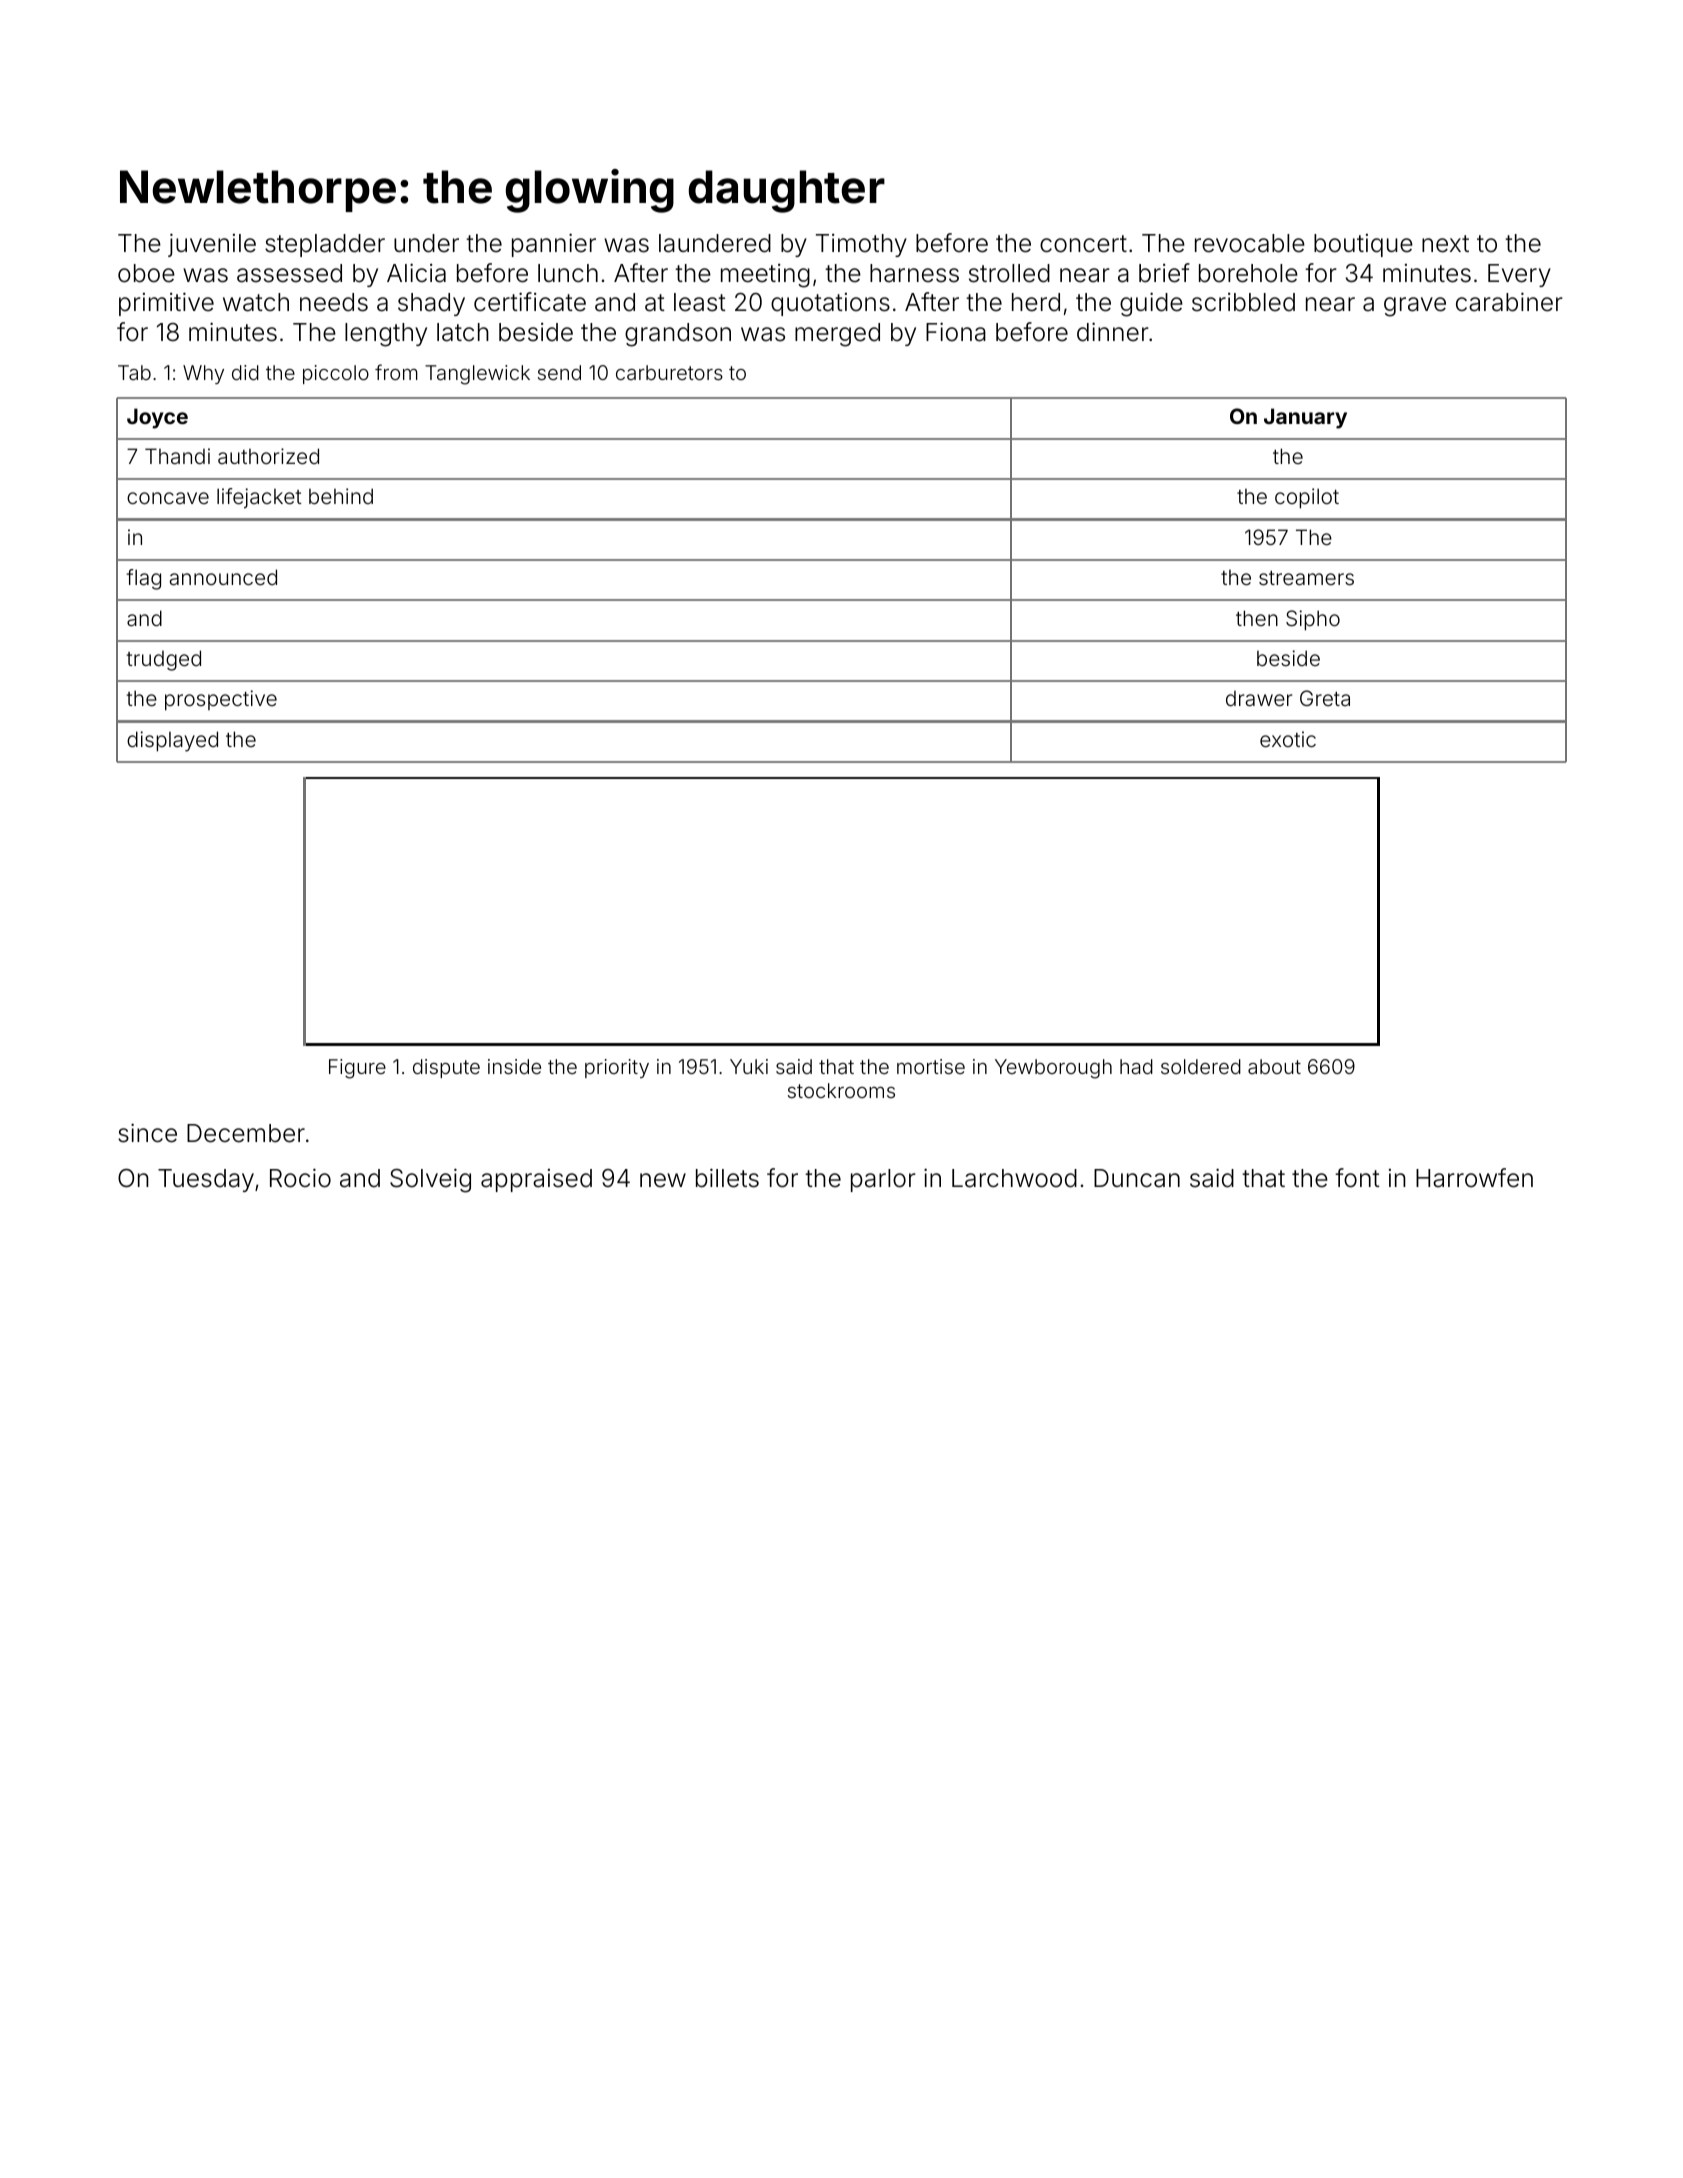  What do you see at coordinates (300, 1178) in the image?
I see `Rocio` at bounding box center [300, 1178].
